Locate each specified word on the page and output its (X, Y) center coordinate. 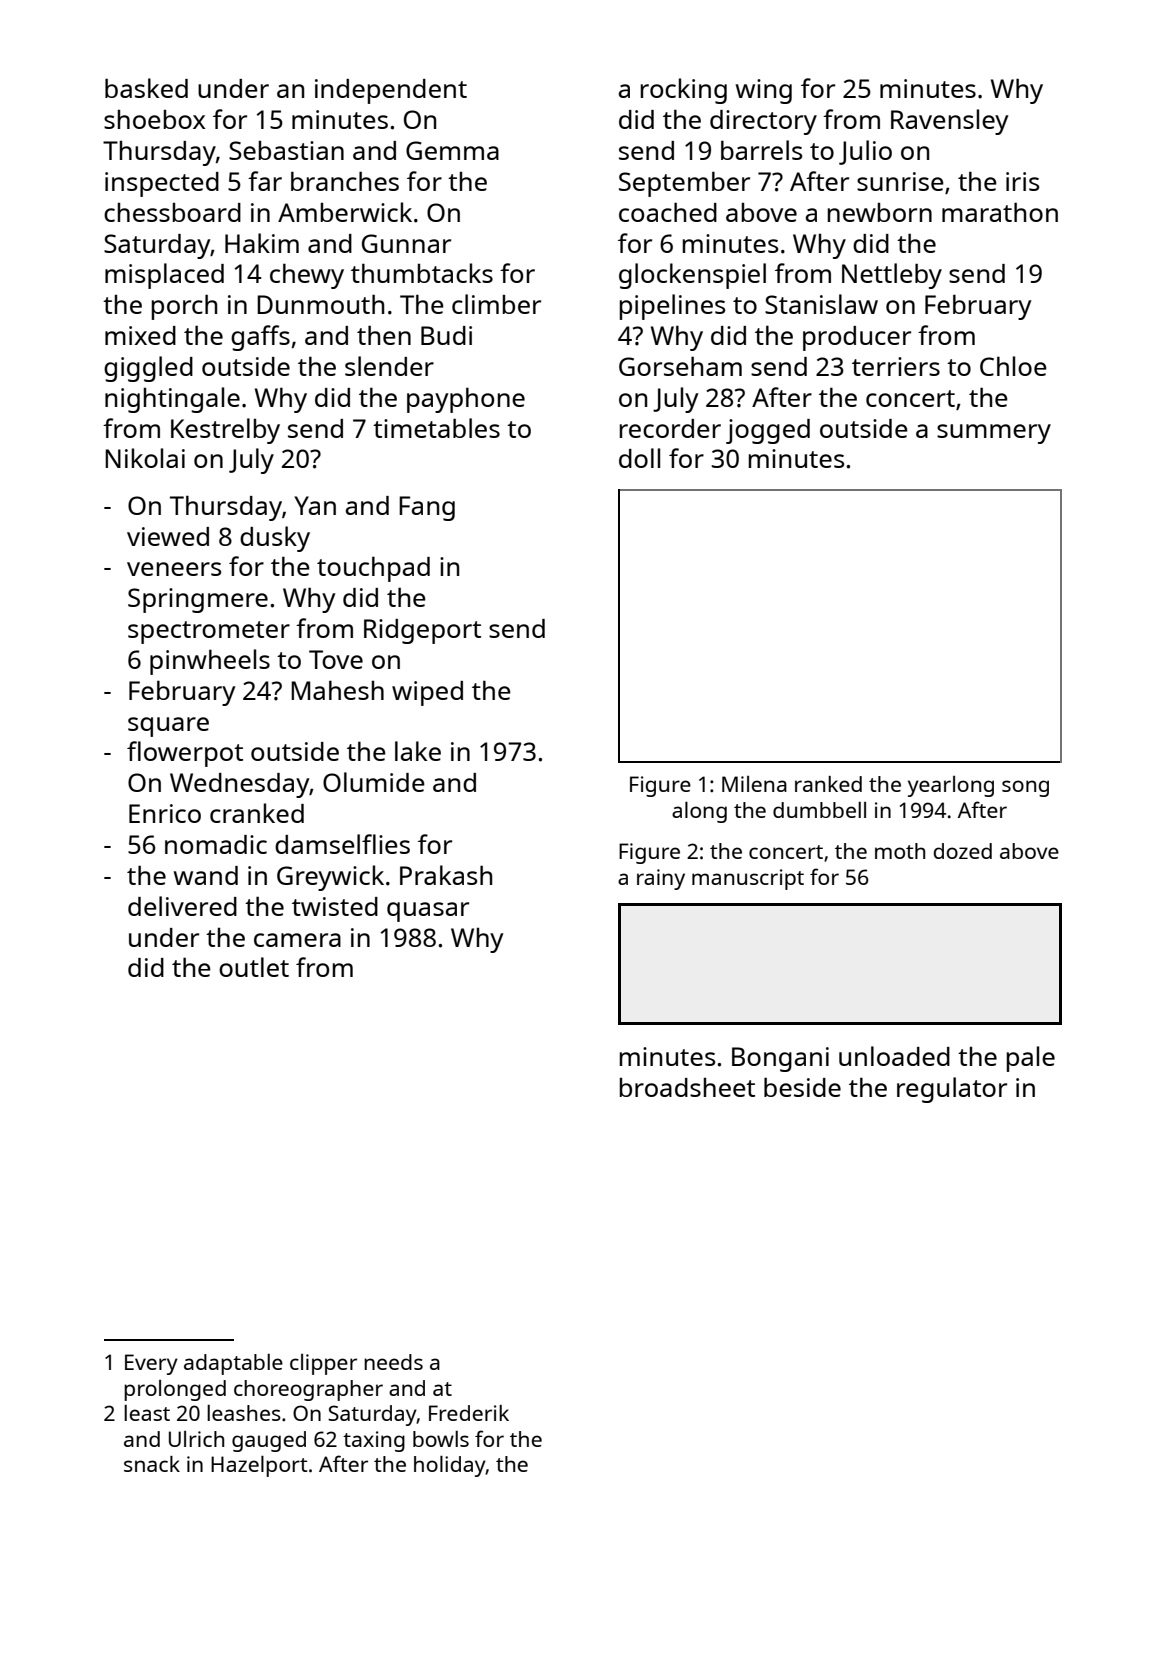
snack (152, 1464)
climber (496, 304)
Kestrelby (225, 431)
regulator (952, 1090)
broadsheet (687, 1087)
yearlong (951, 786)
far (265, 181)
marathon (1000, 212)
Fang (427, 508)
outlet (254, 967)
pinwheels (210, 662)
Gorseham (680, 366)
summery (994, 434)
